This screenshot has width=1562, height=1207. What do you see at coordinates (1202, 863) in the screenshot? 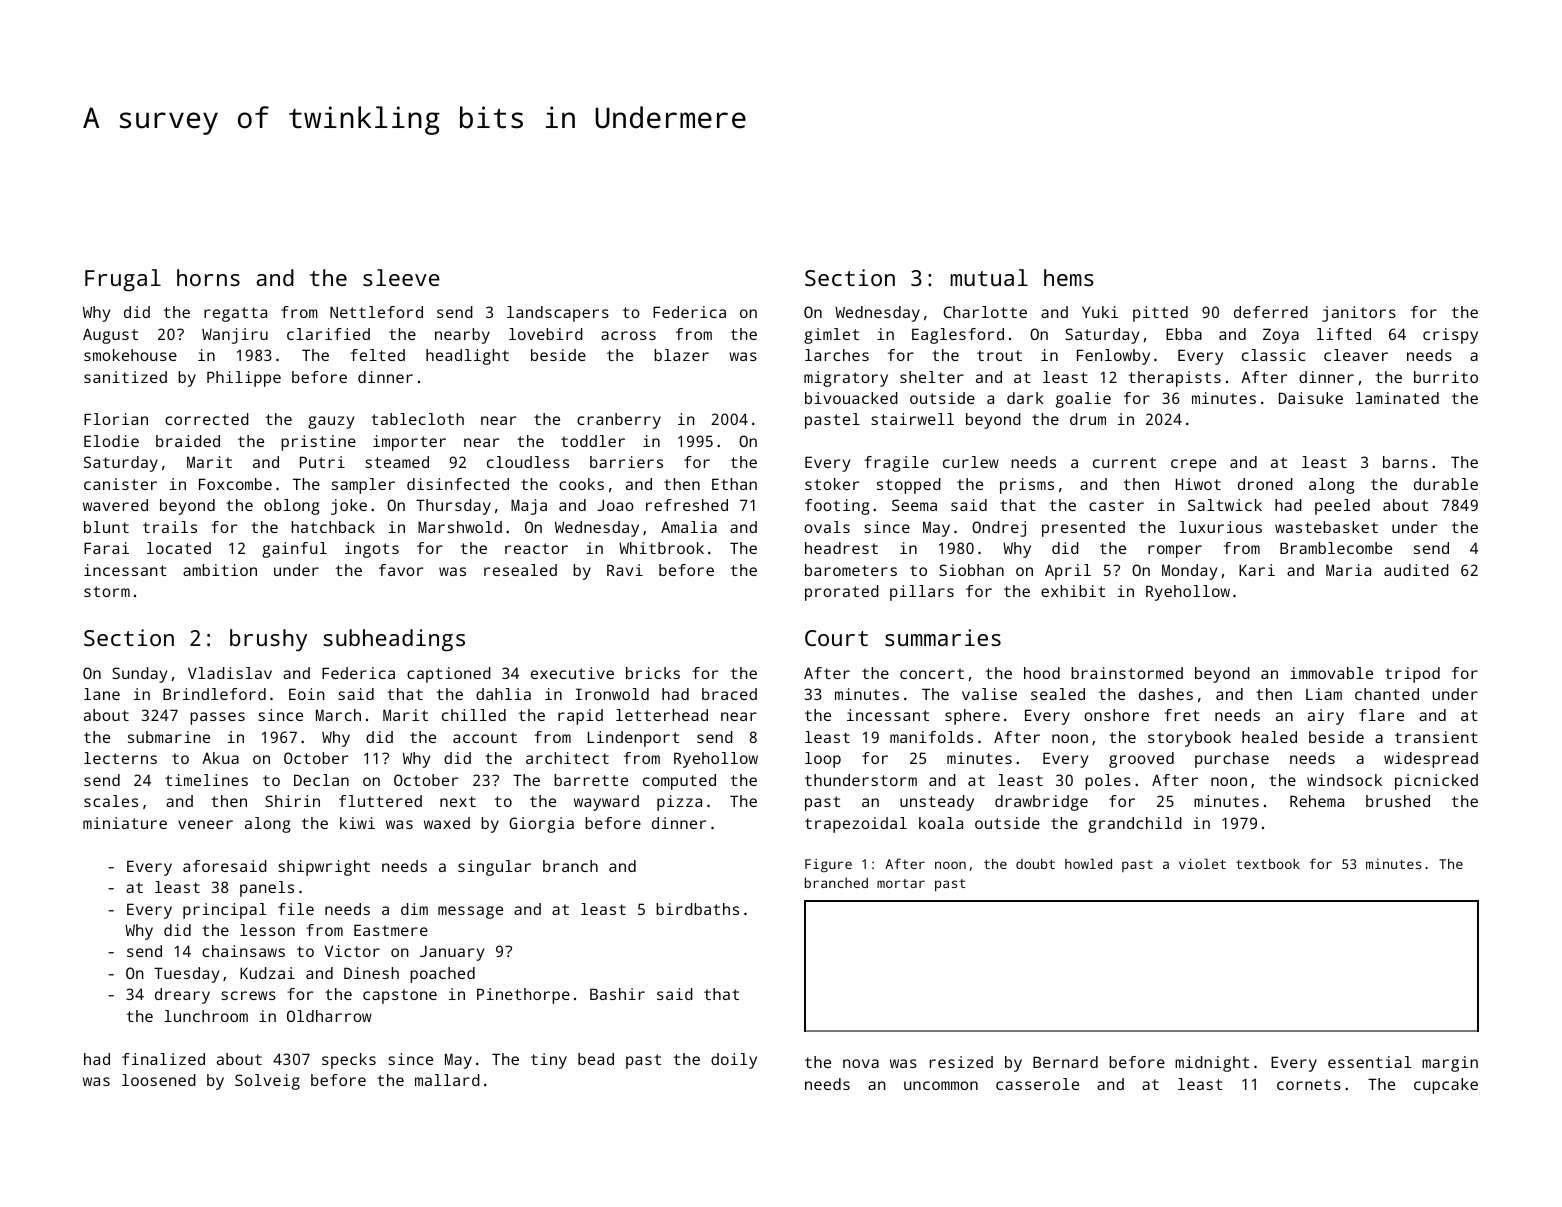
I see `violet` at bounding box center [1202, 863].
